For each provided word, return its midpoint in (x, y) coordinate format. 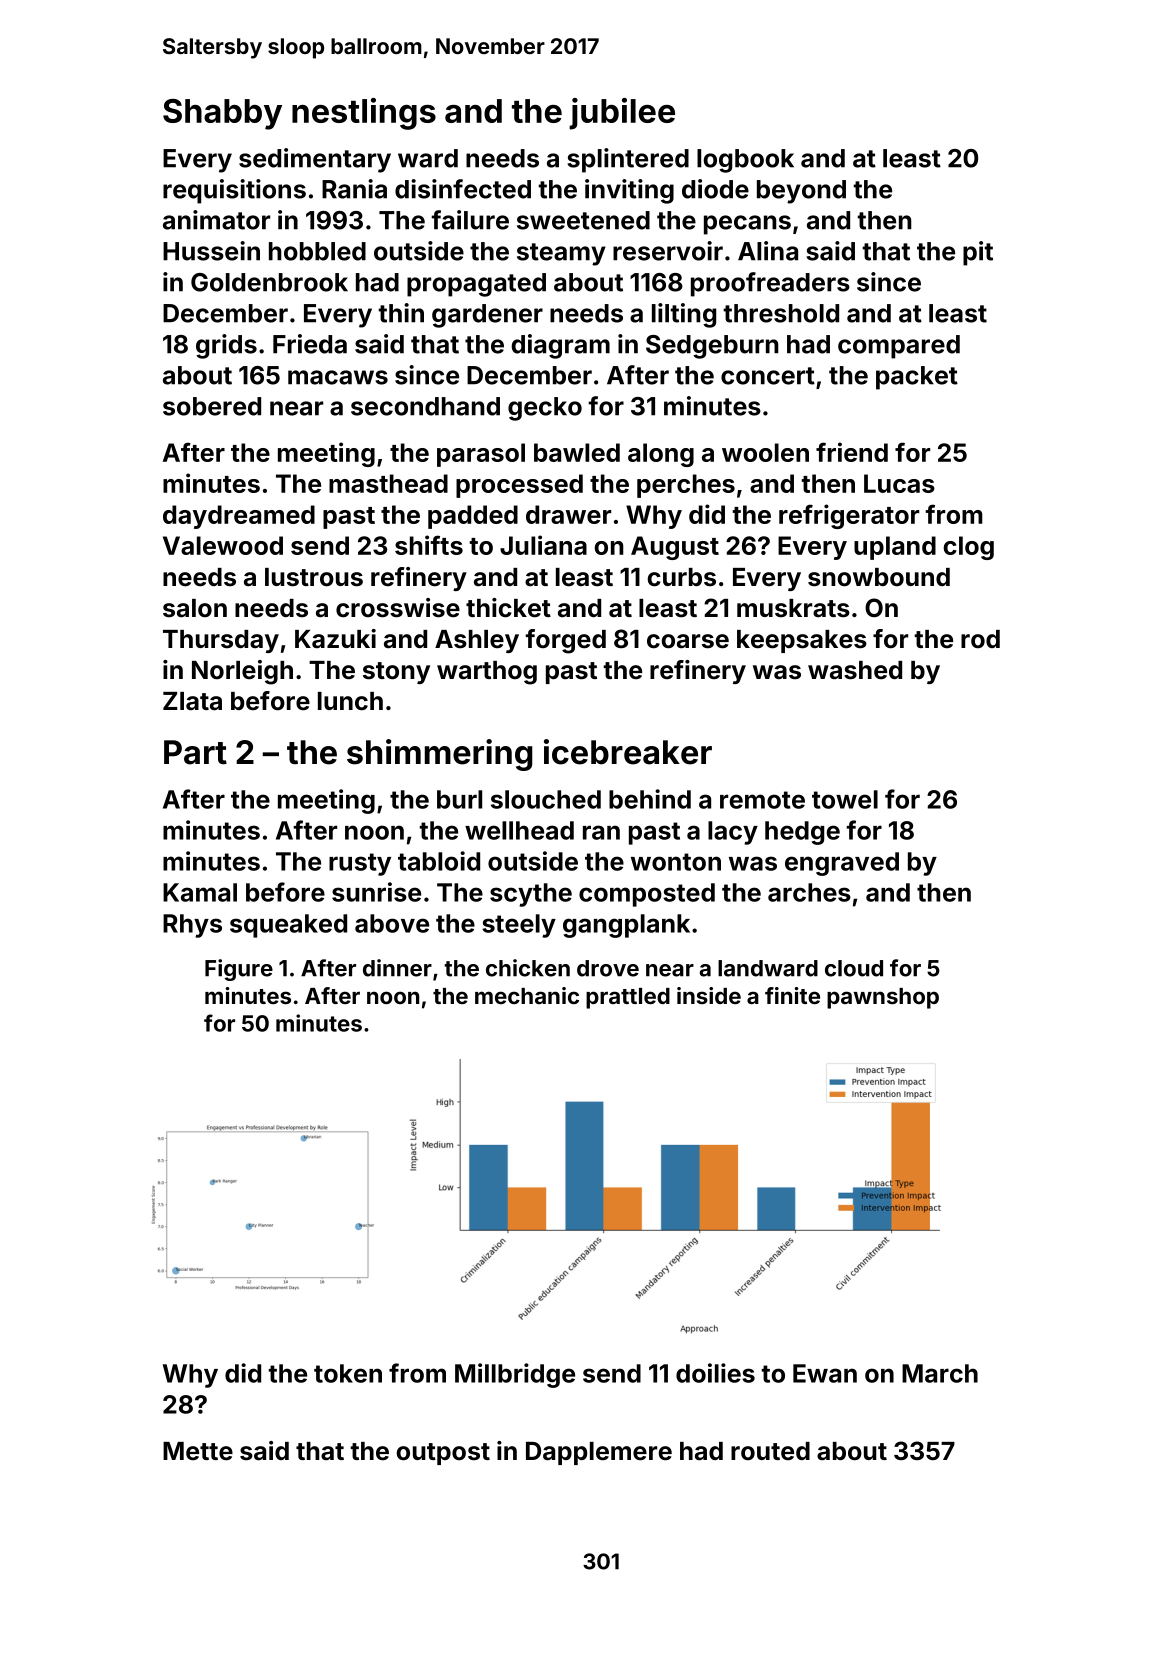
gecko (545, 409)
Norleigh (242, 672)
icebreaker (628, 752)
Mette (198, 1451)
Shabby (222, 114)
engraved (842, 864)
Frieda (310, 344)
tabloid (439, 861)
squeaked (288, 926)
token (348, 1373)
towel (845, 799)
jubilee (622, 114)
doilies (715, 1373)
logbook (745, 161)
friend (852, 452)
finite (792, 995)
